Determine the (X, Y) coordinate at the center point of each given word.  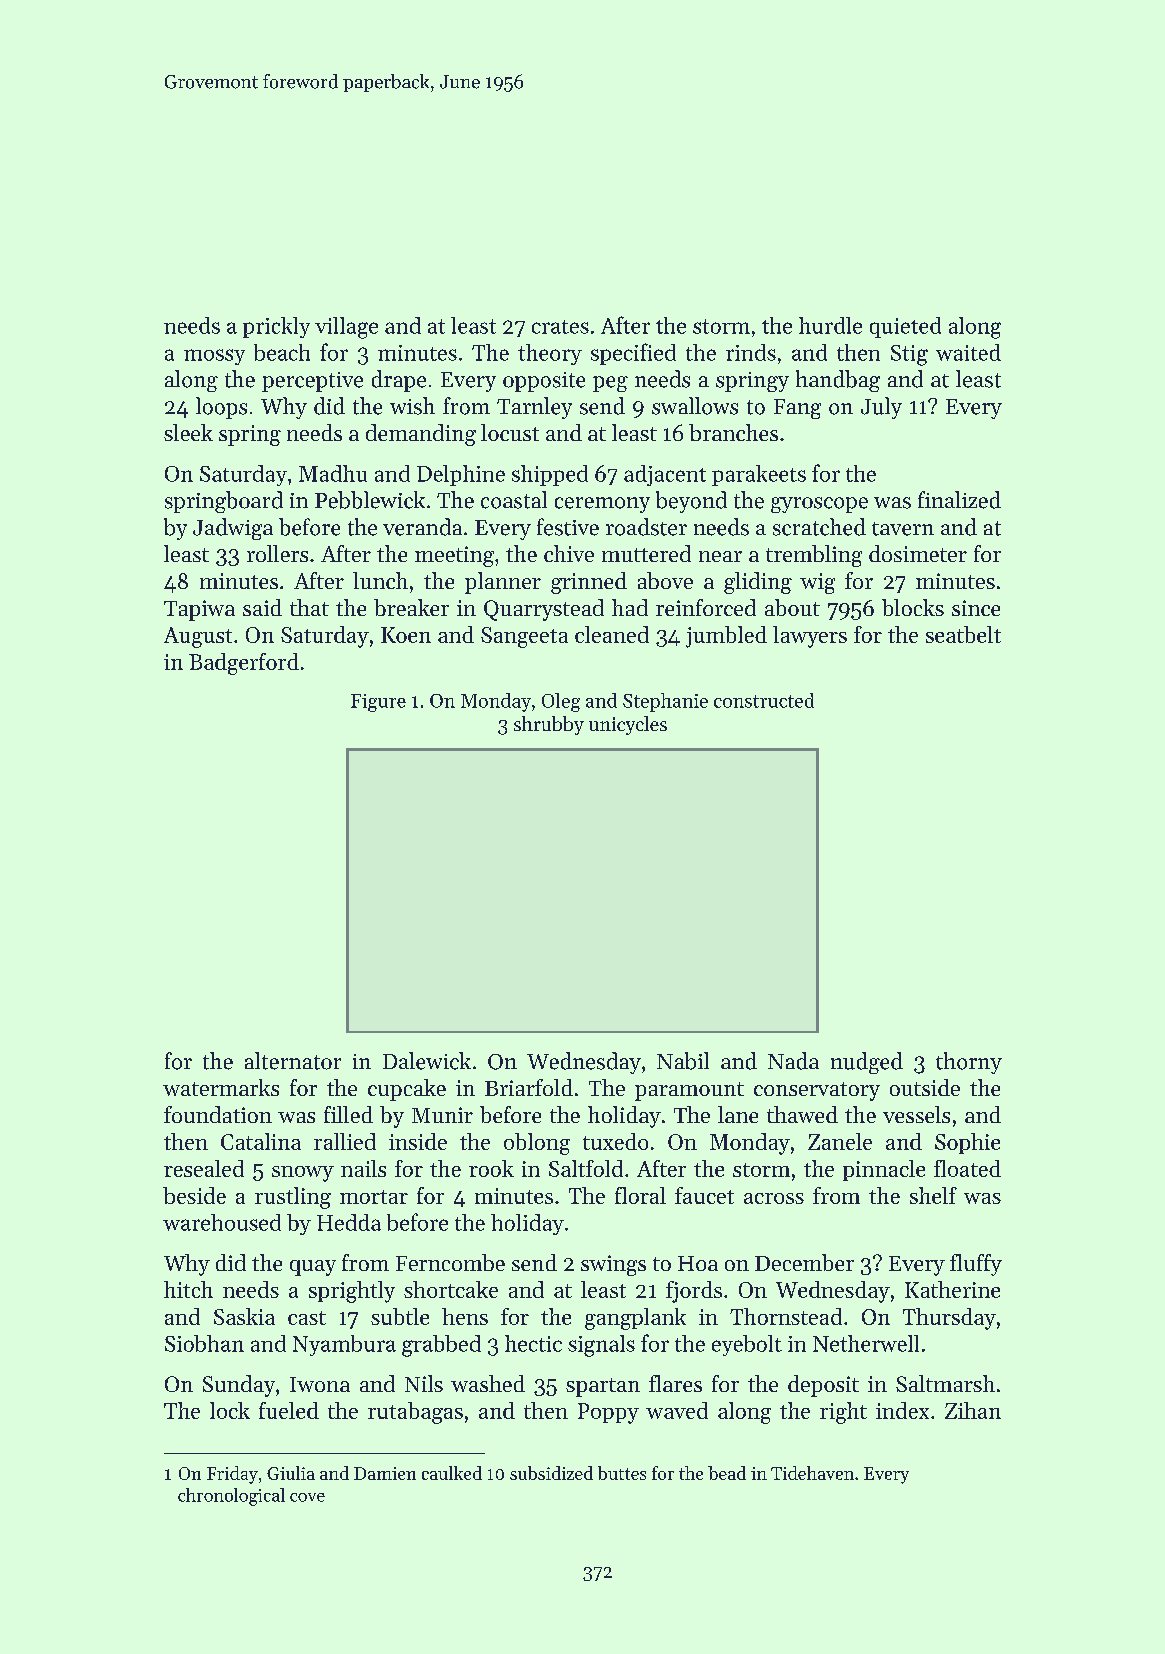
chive (569, 553)
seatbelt (963, 634)
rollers (277, 553)
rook (491, 1168)
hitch (188, 1289)
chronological (231, 1497)
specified (633, 354)
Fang (797, 409)
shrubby (549, 725)
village (346, 328)
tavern (903, 529)
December (804, 1262)
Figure (378, 703)
